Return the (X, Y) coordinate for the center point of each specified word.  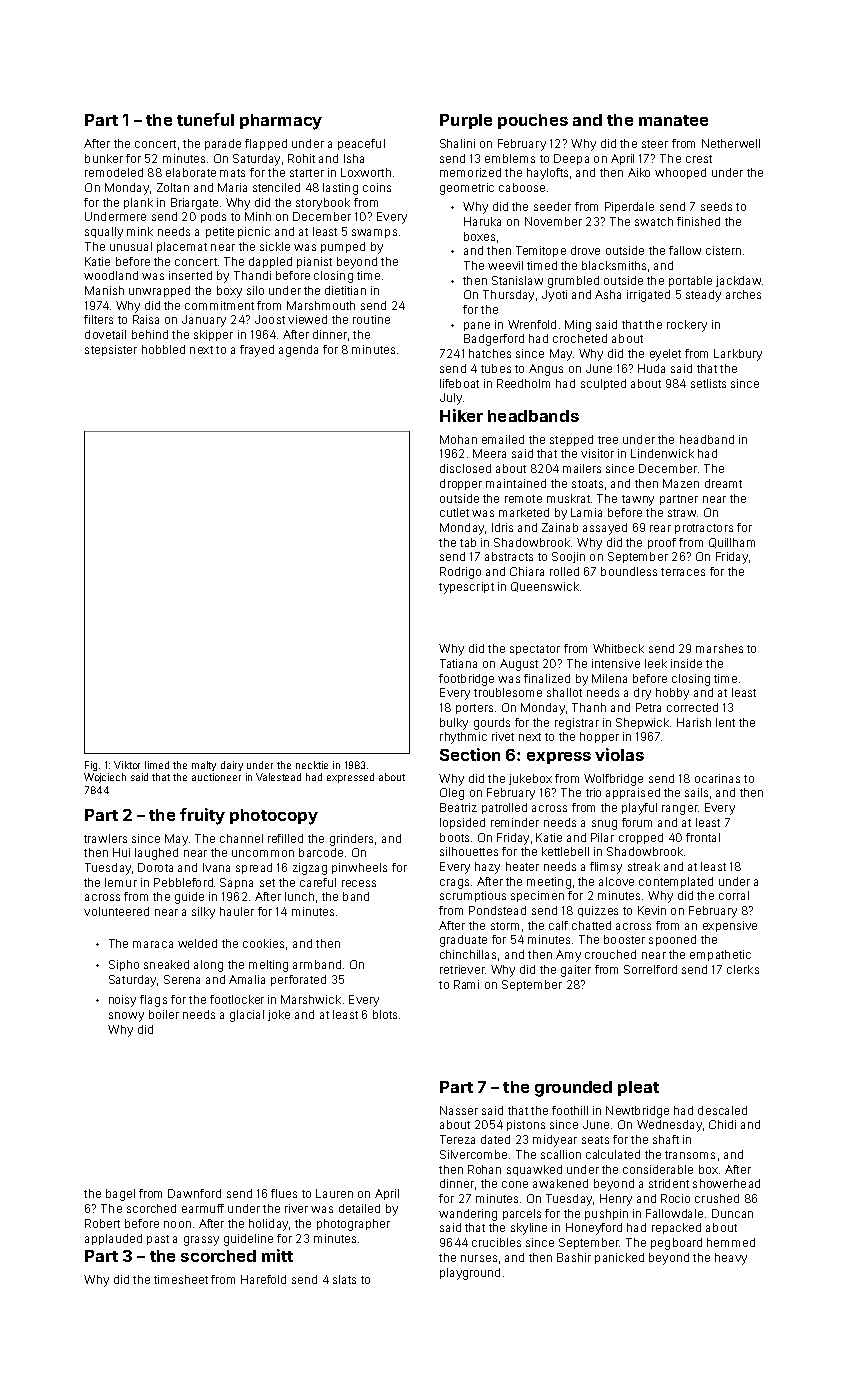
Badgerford (494, 340)
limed (157, 765)
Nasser (459, 1110)
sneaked (166, 964)
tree (608, 440)
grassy (201, 1241)
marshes (719, 648)
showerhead (726, 1183)
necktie (312, 765)
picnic (254, 232)
